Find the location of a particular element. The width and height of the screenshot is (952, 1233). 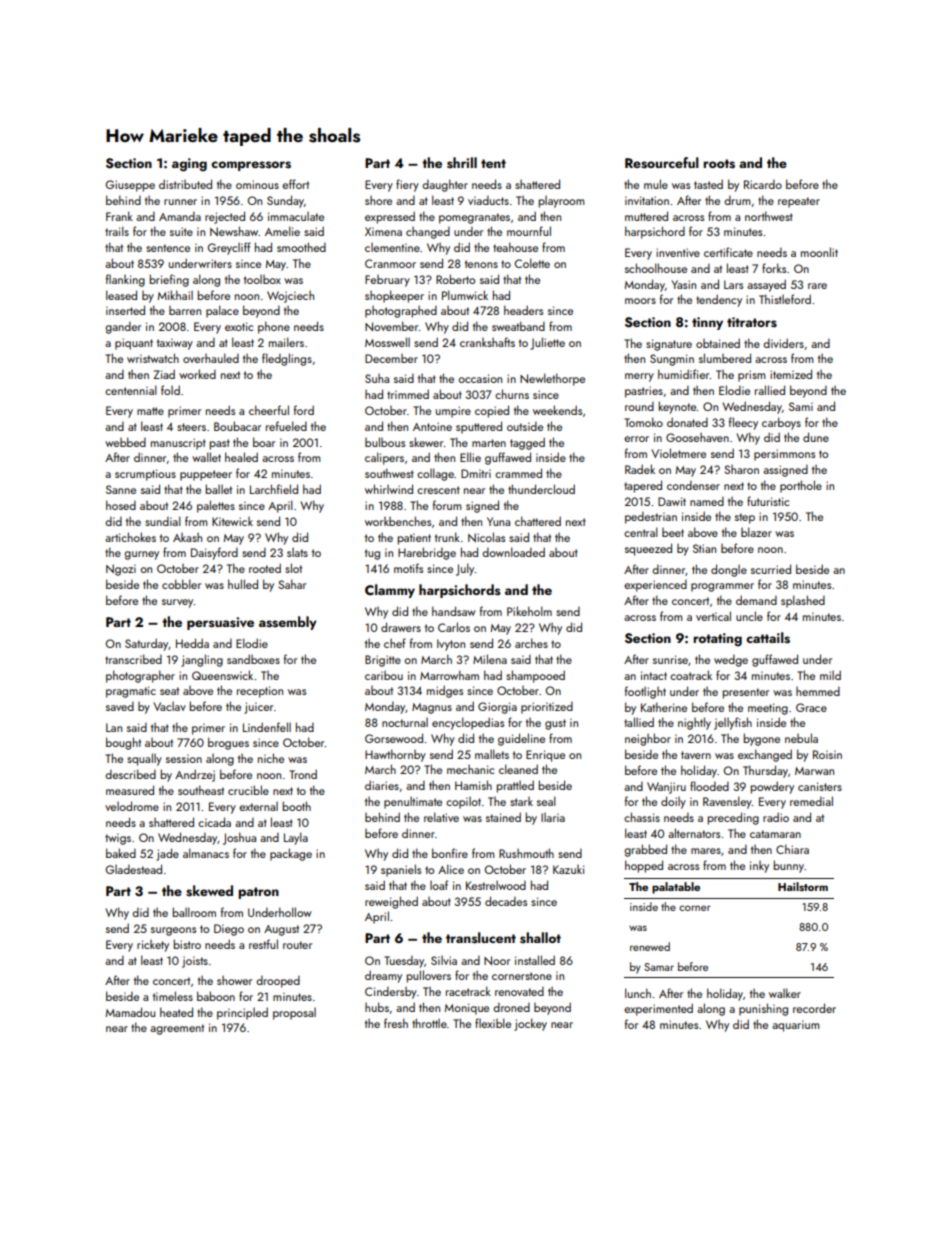

refueled is located at coordinates (286, 426).
